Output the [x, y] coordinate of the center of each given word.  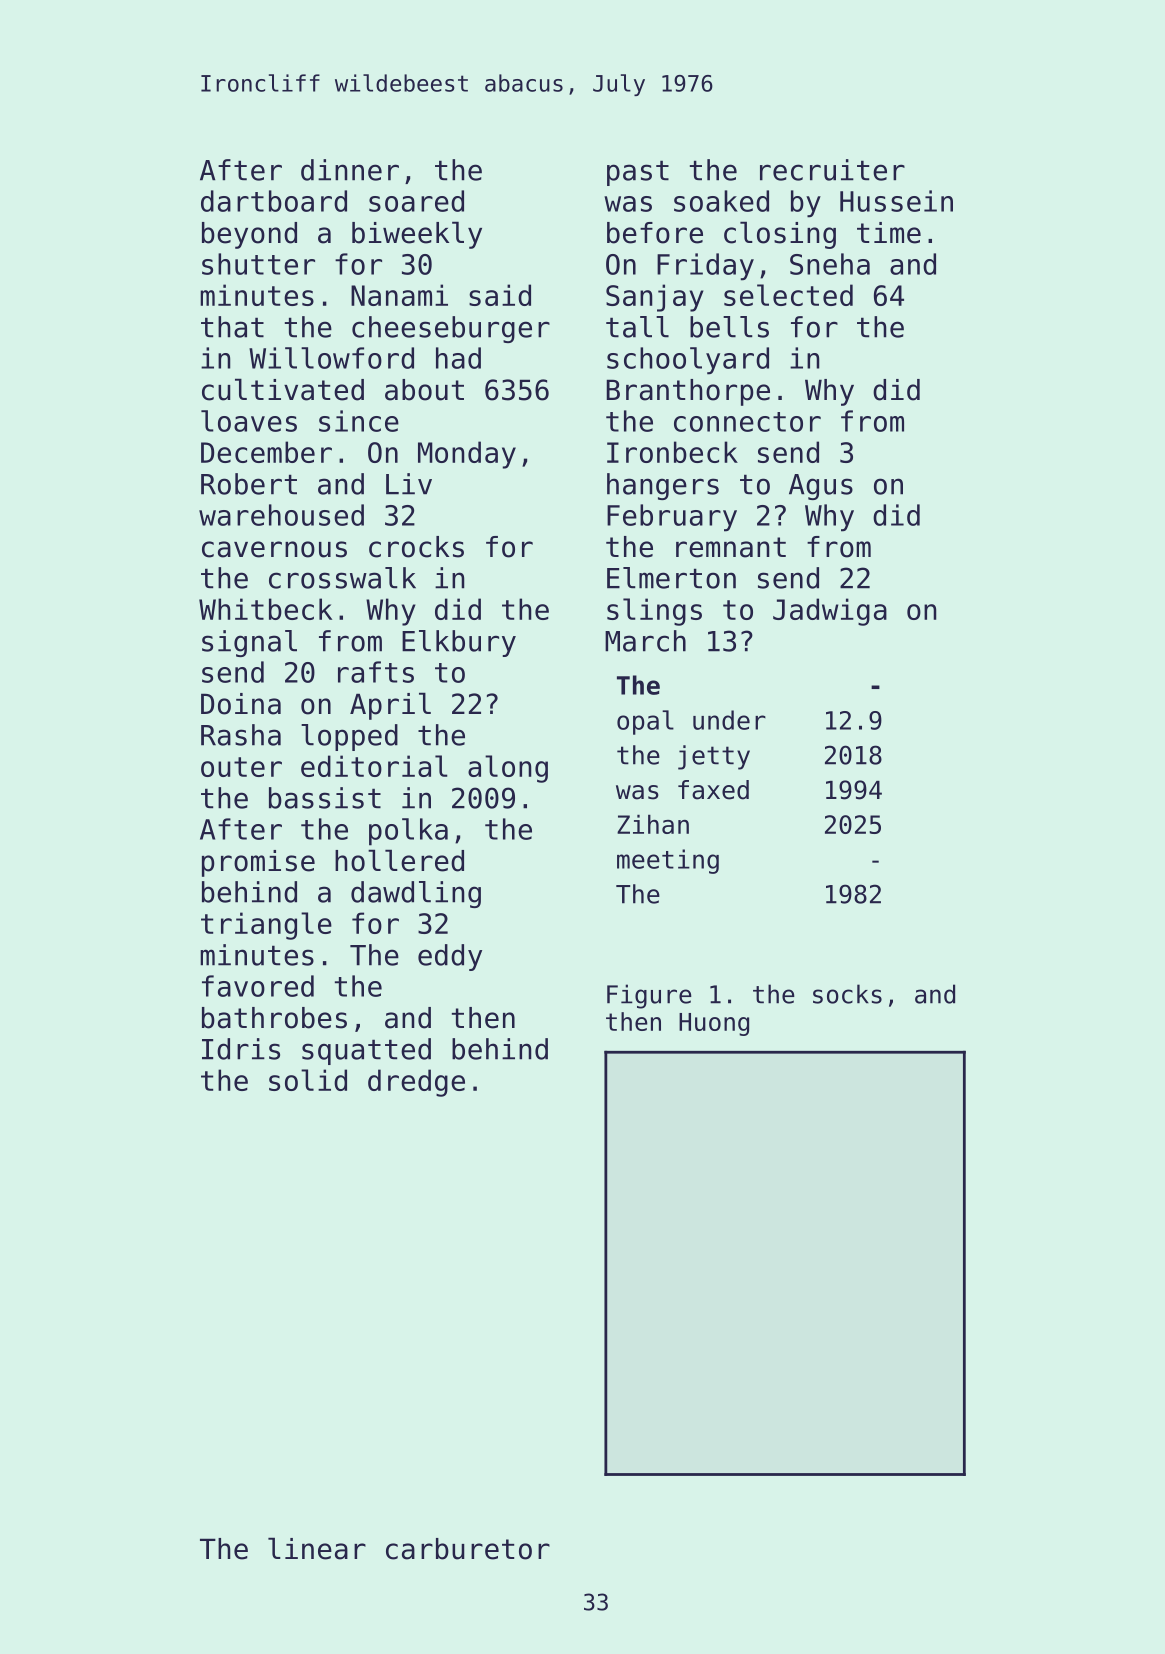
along [508, 769]
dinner [350, 170]
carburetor [468, 1549]
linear [317, 1548]
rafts [376, 672]
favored [258, 986]
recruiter [832, 170]
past [638, 173]
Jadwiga [830, 612]
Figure [649, 996]
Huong [714, 1024]
